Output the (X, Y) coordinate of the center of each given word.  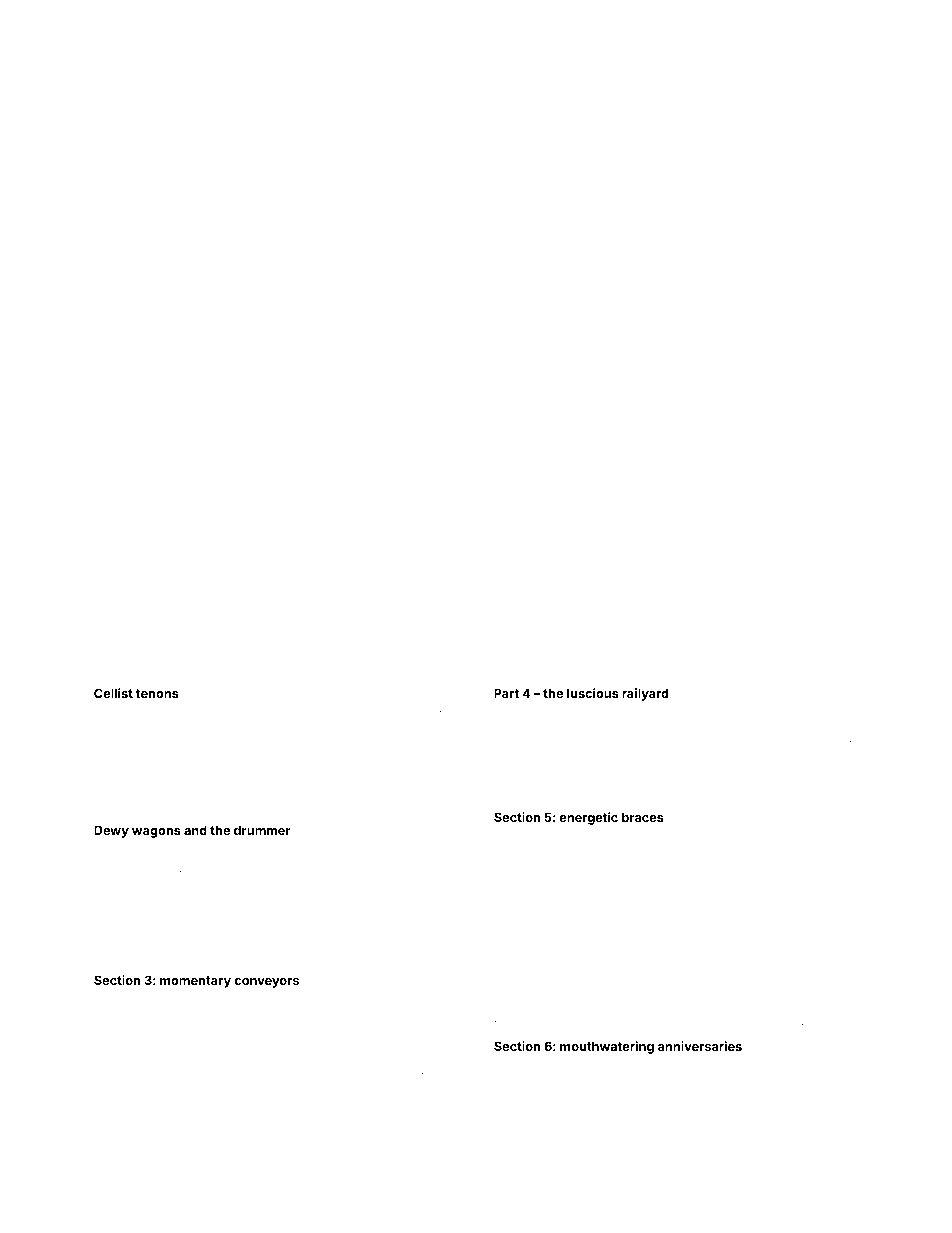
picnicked (574, 1130)
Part (506, 693)
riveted (511, 888)
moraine (668, 961)
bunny (704, 1129)
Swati (211, 913)
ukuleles (162, 1133)
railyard (645, 694)
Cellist (113, 693)
